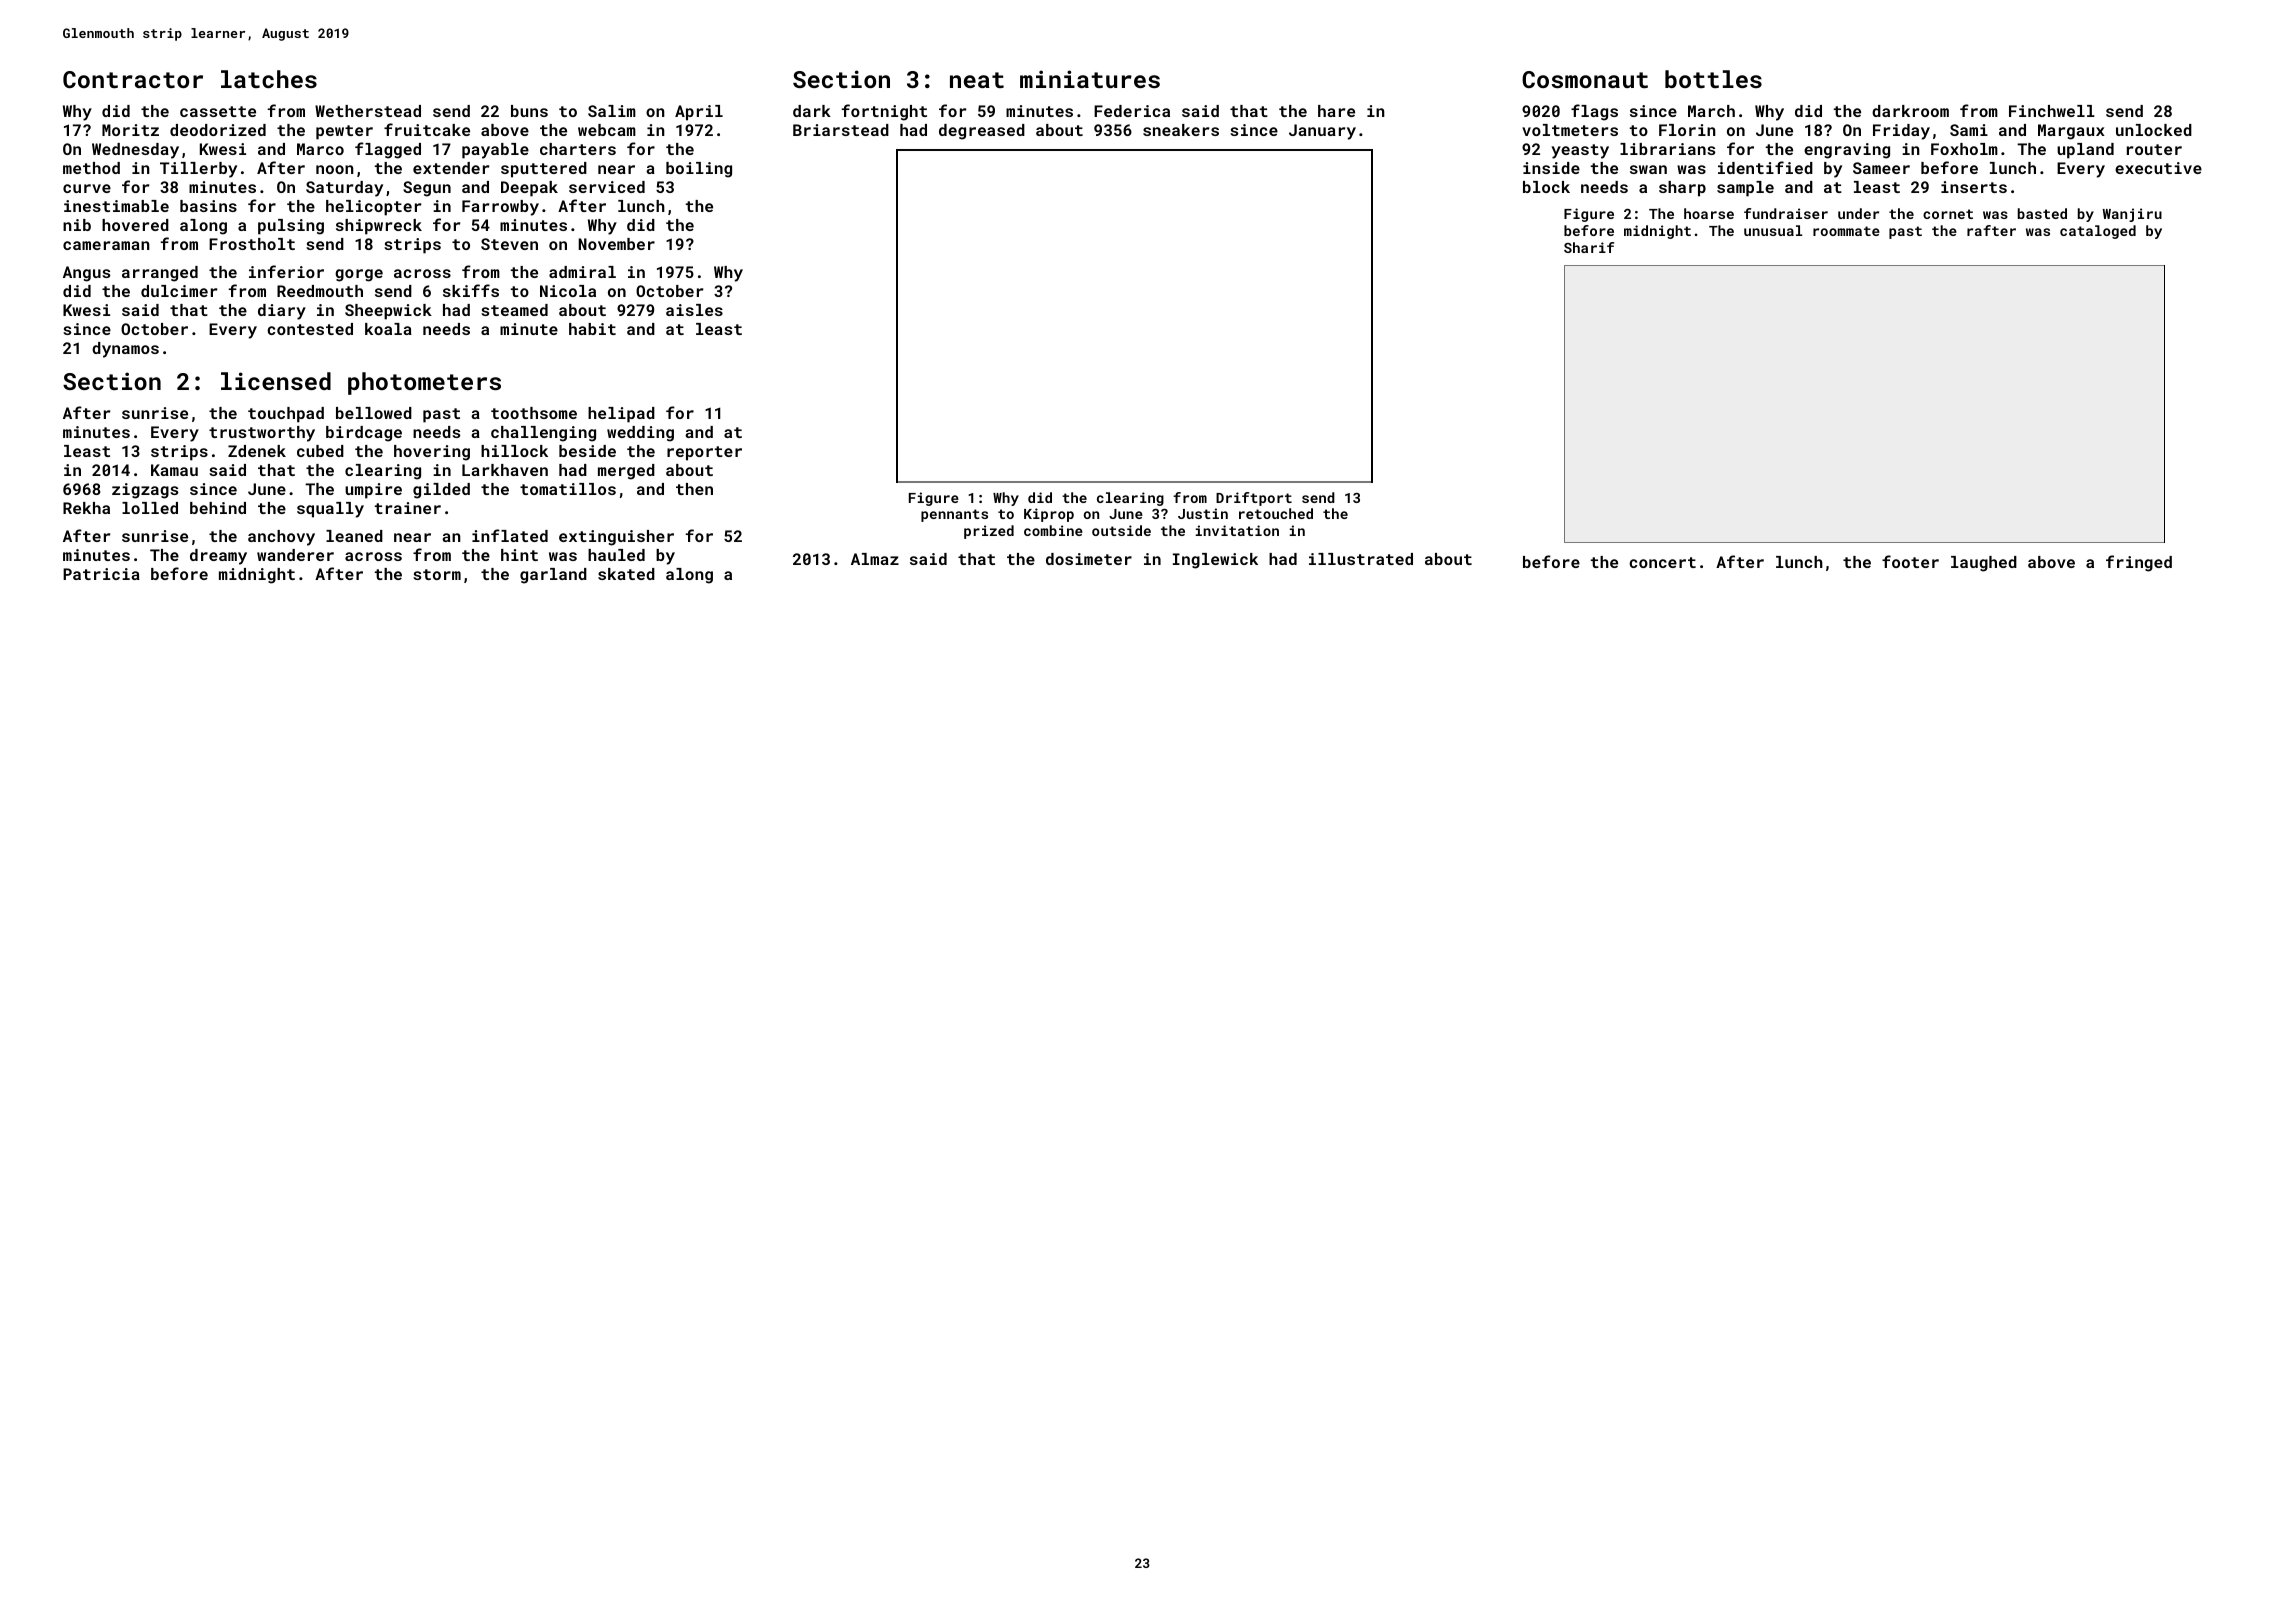 The width and height of the page is (2269, 1604). What do you see at coordinates (1089, 559) in the page?
I see `dosimeter` at bounding box center [1089, 559].
